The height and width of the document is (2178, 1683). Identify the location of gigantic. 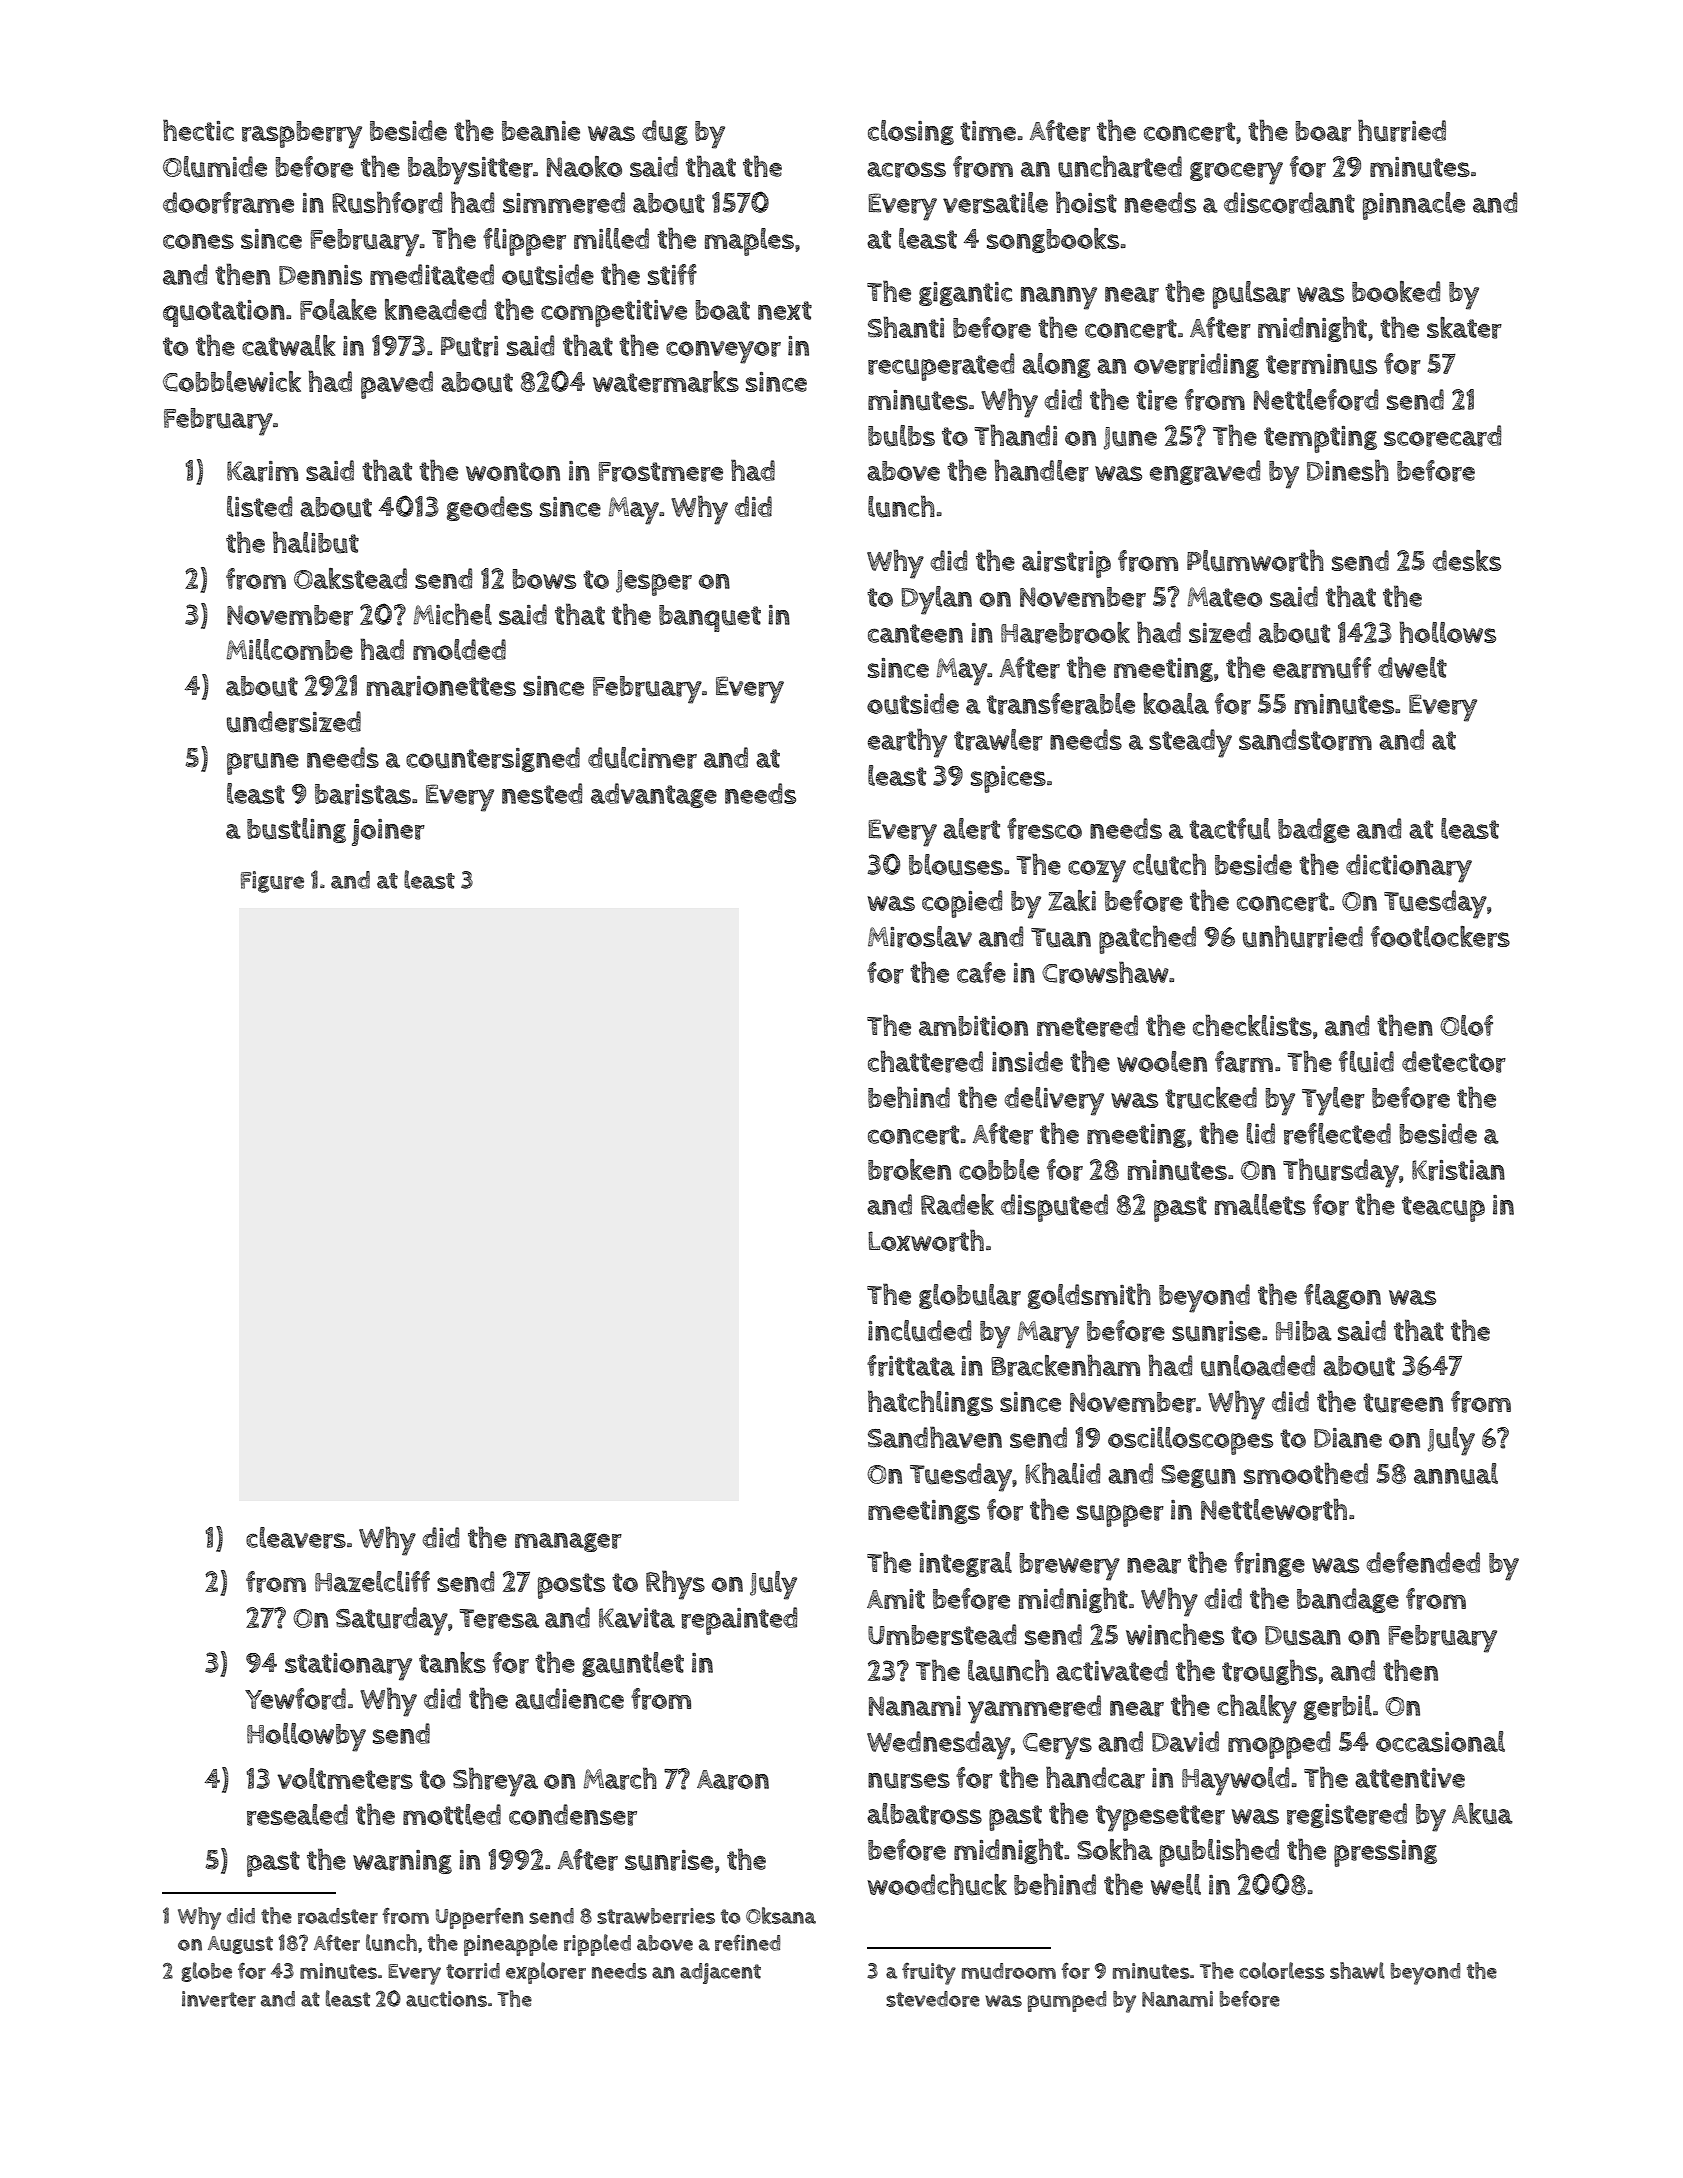
(965, 294).
